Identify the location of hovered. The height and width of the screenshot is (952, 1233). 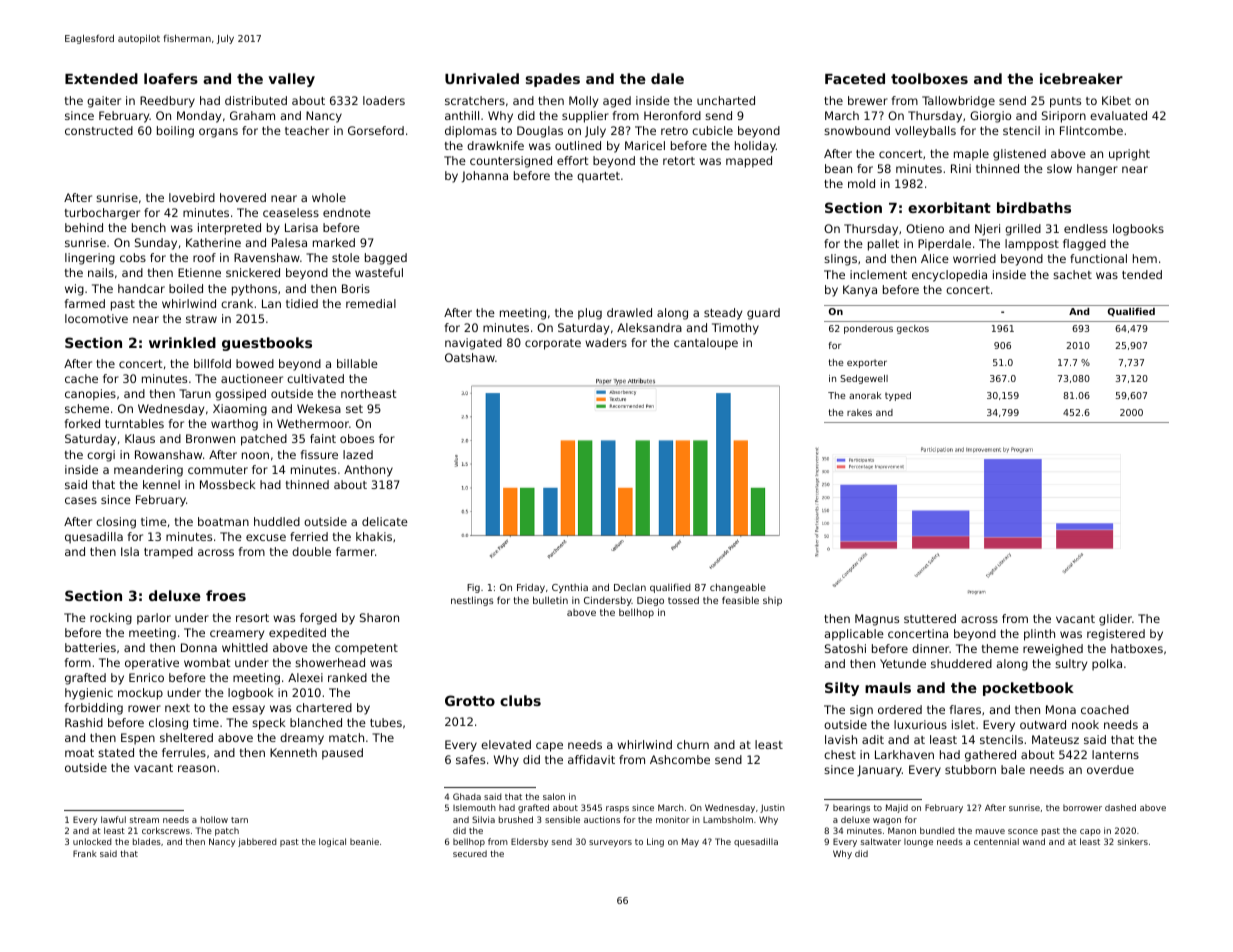
(243, 197).
